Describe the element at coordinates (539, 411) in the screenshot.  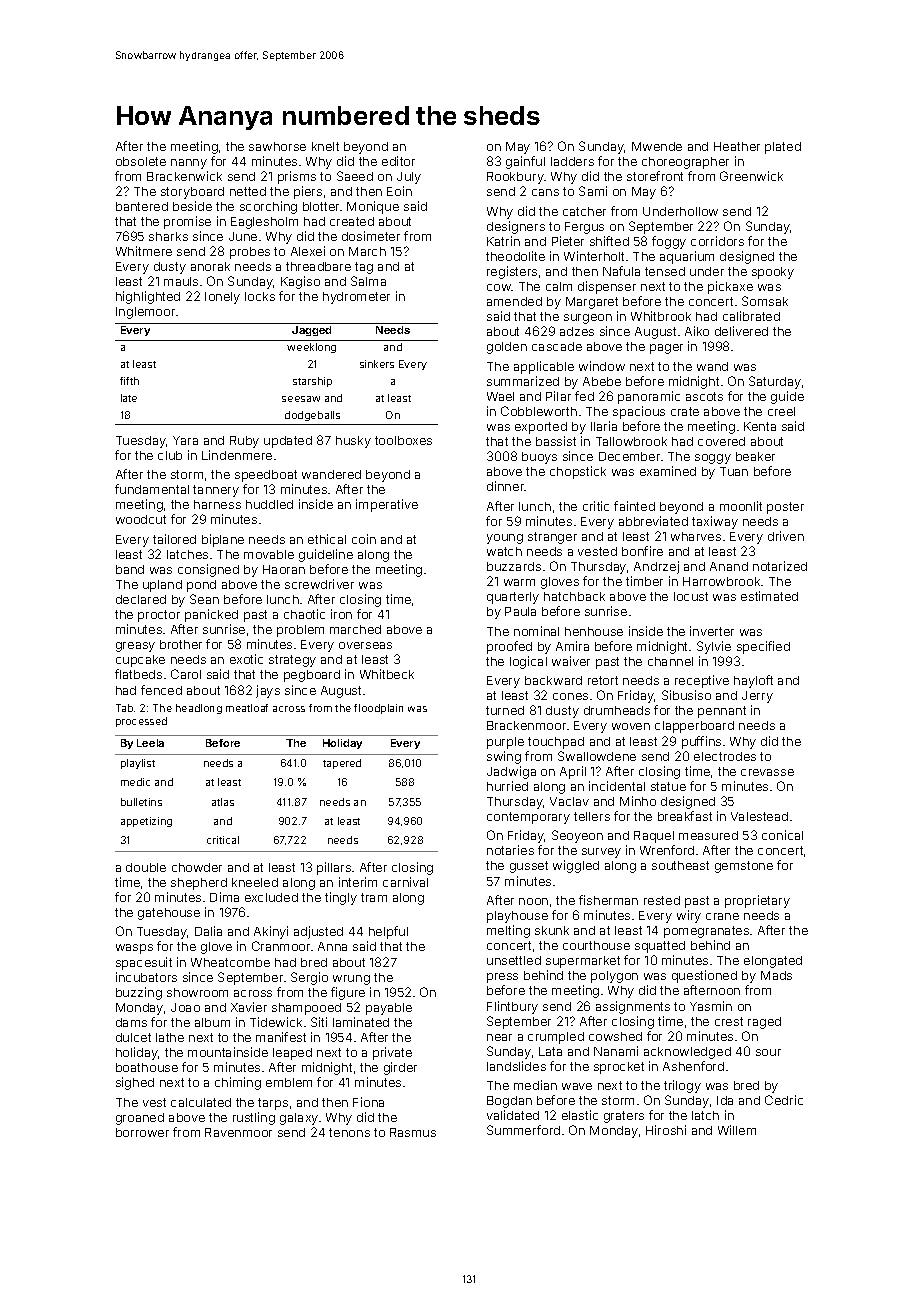
I see `Cobbleworth` at that location.
